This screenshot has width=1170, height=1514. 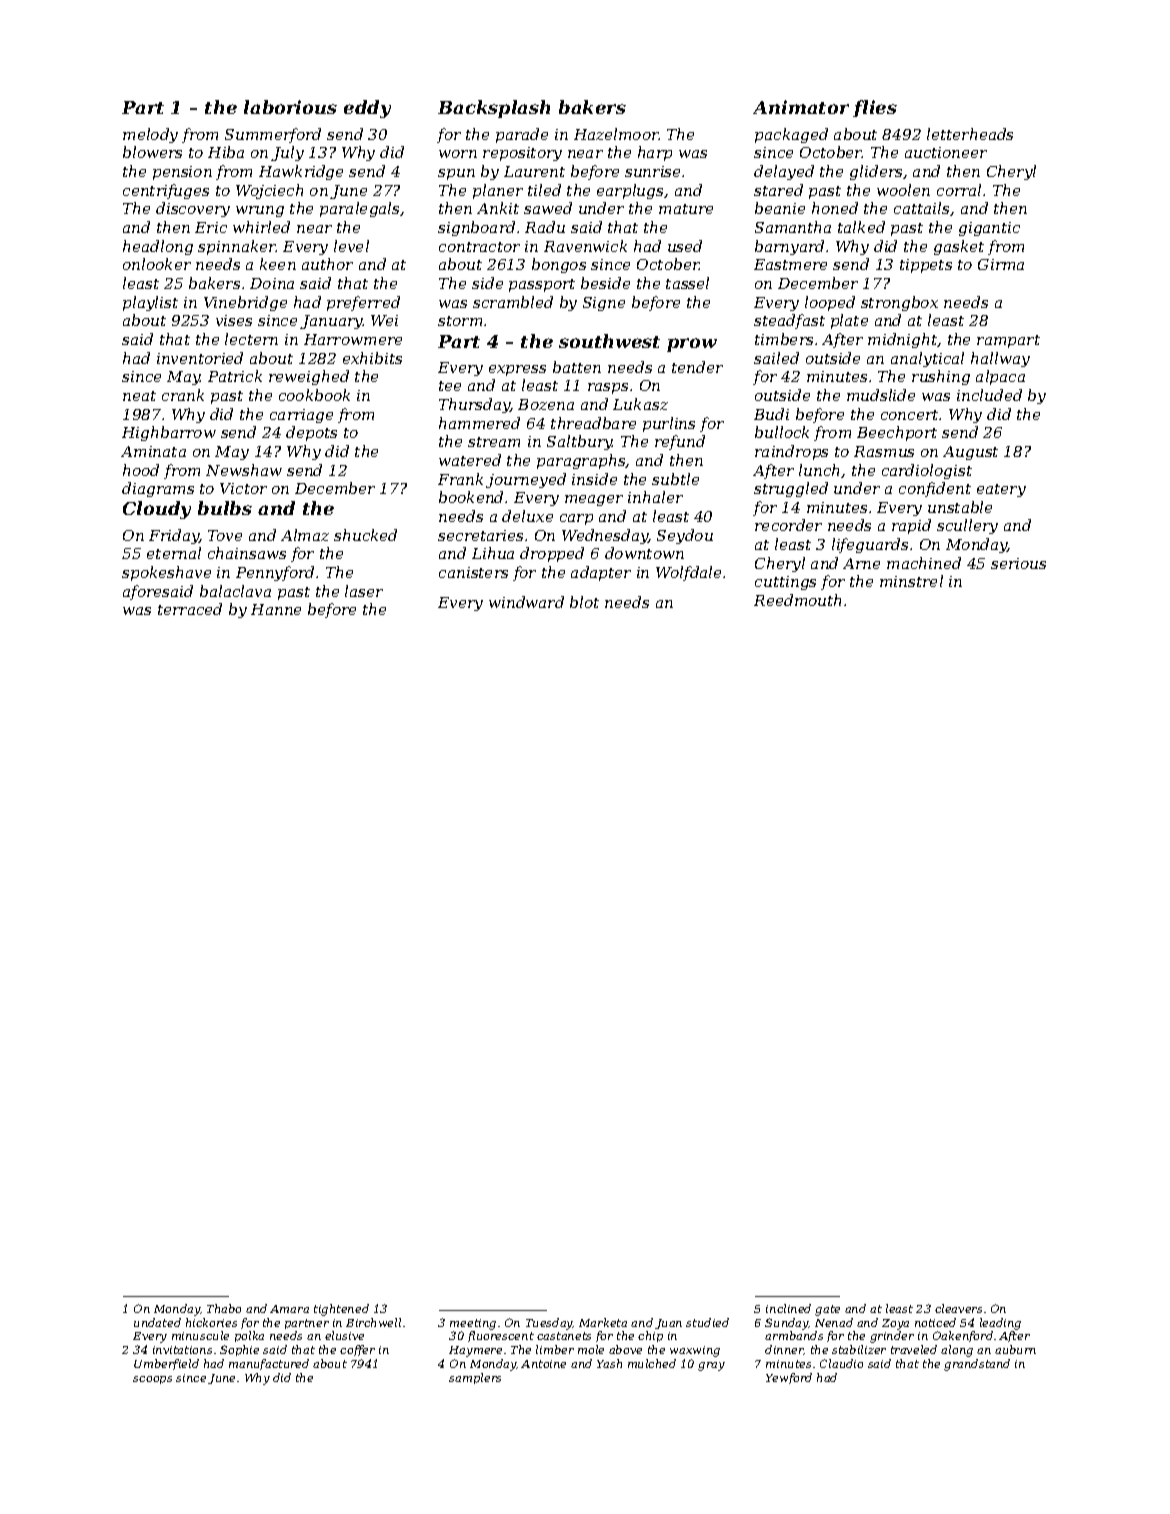 What do you see at coordinates (470, 460) in the screenshot?
I see `watered` at bounding box center [470, 460].
